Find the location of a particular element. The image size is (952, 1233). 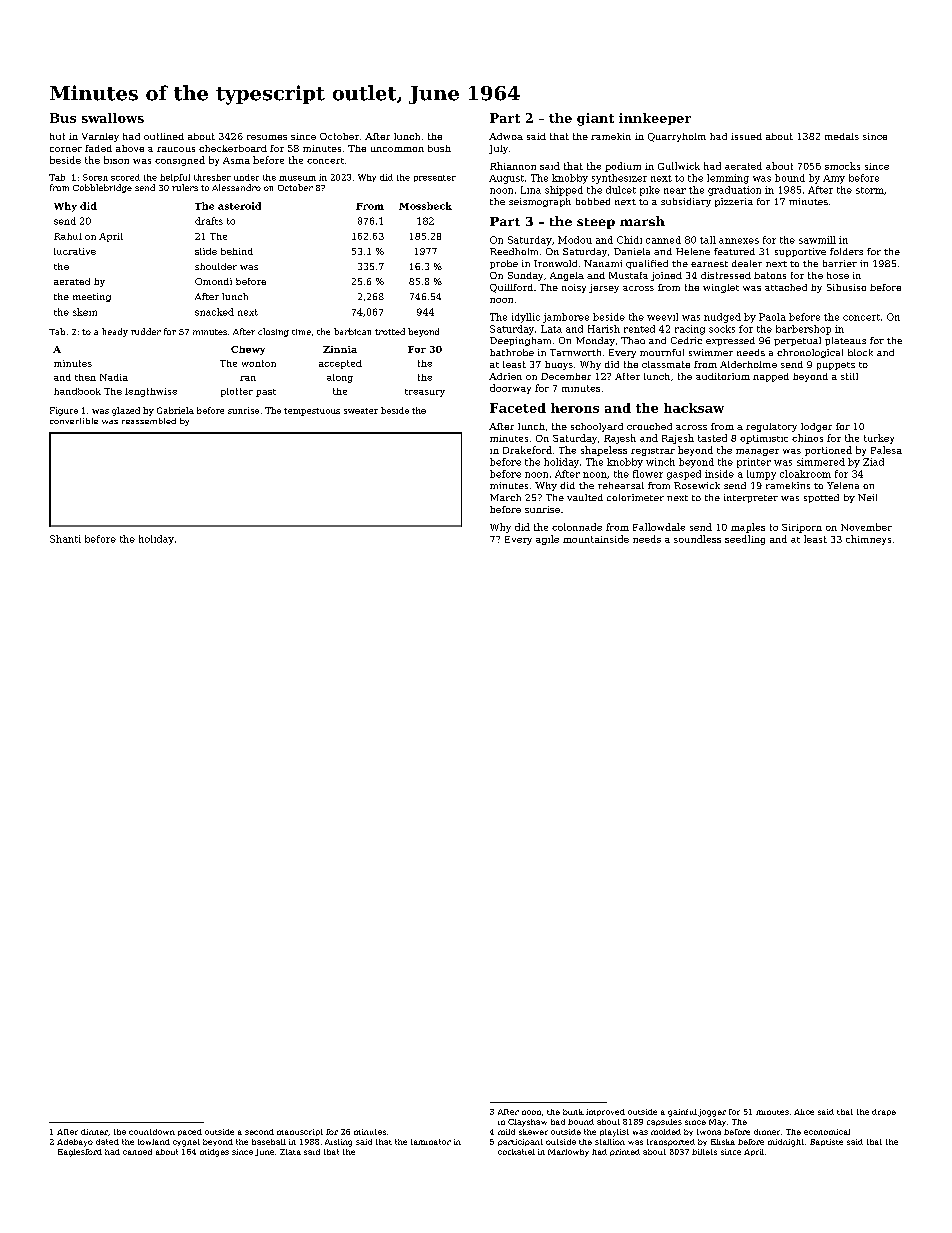

agile is located at coordinates (547, 540).
